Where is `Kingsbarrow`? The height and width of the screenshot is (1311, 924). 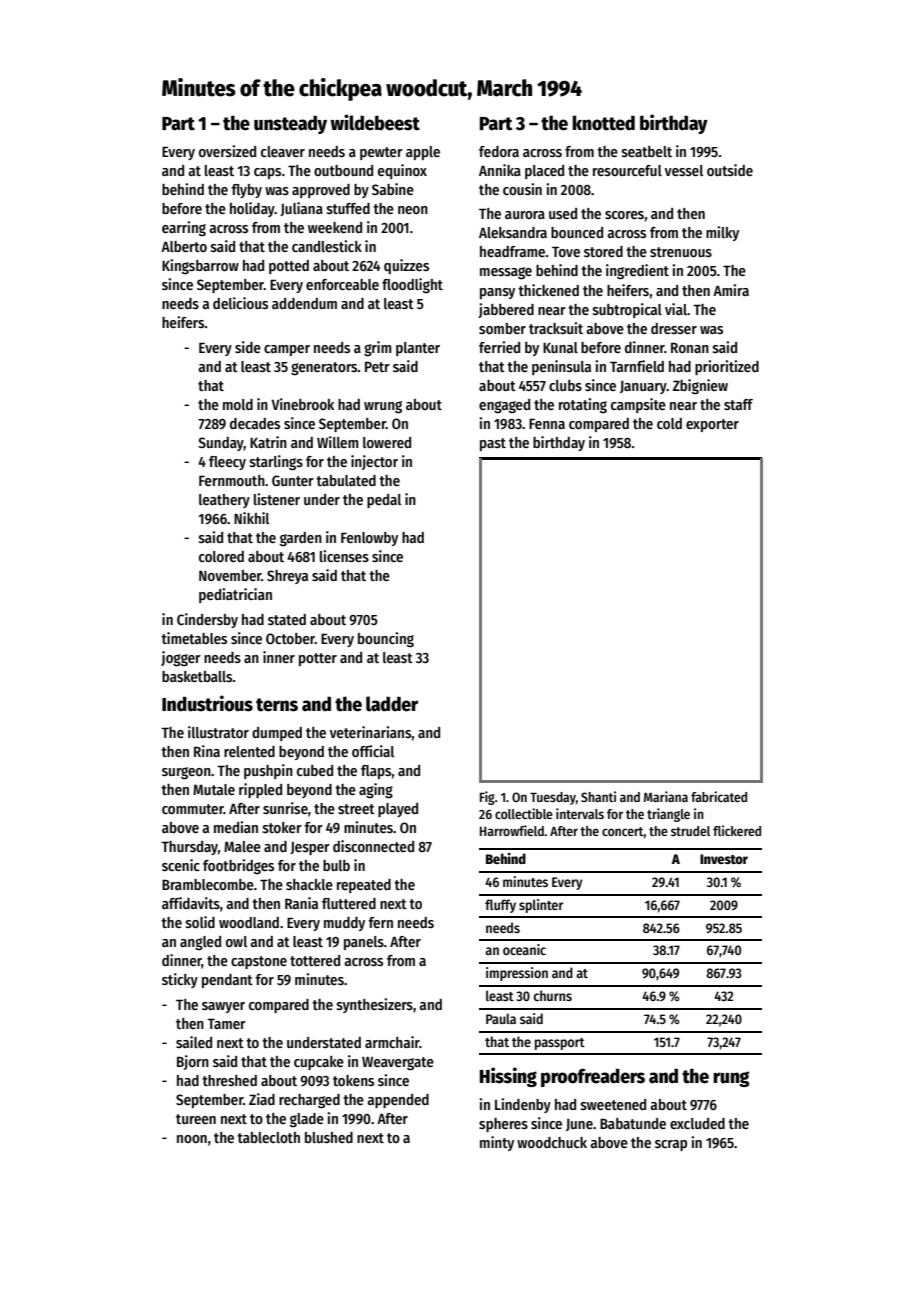 Kingsbarrow is located at coordinates (200, 267).
